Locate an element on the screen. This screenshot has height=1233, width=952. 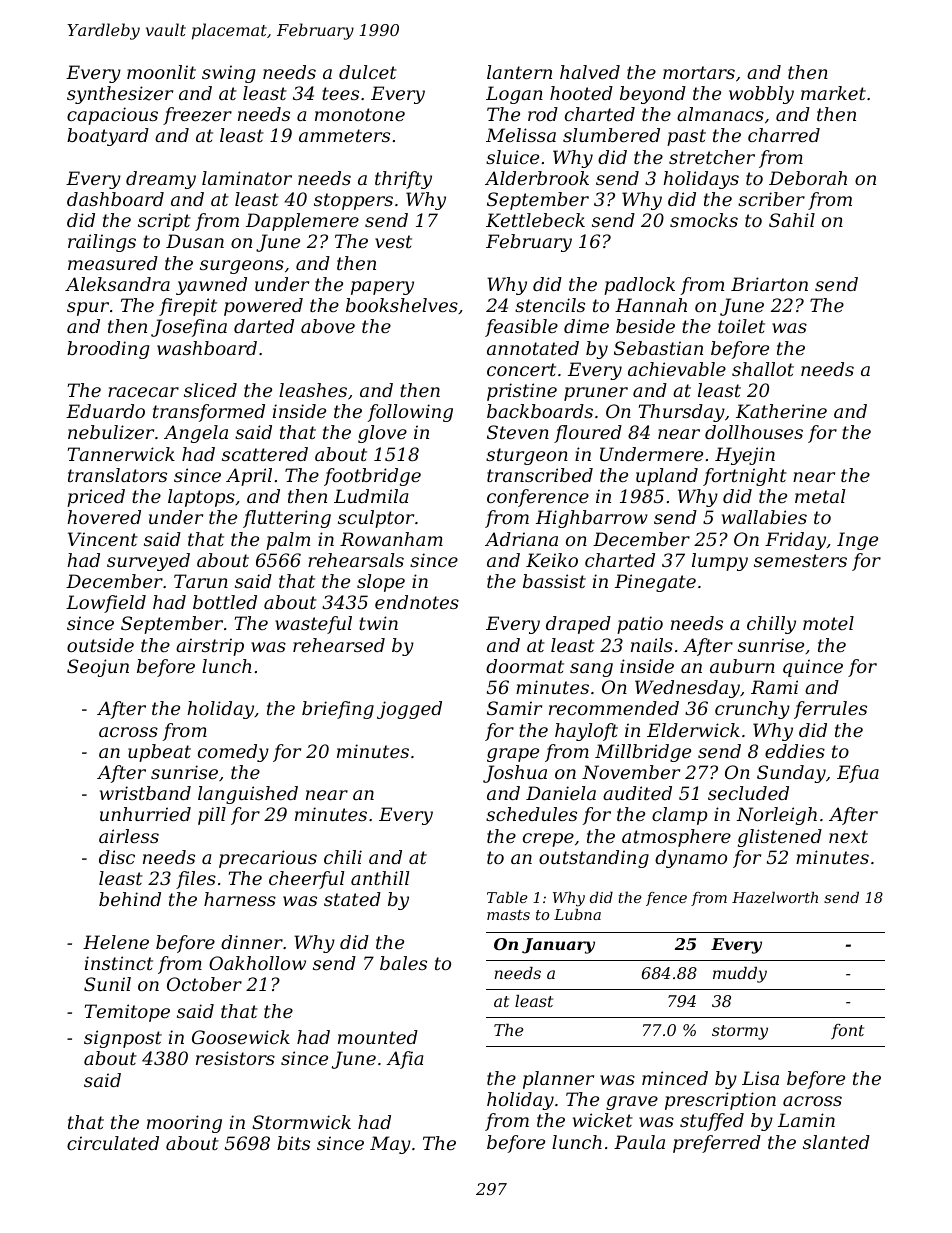
shallot is located at coordinates (763, 369).
